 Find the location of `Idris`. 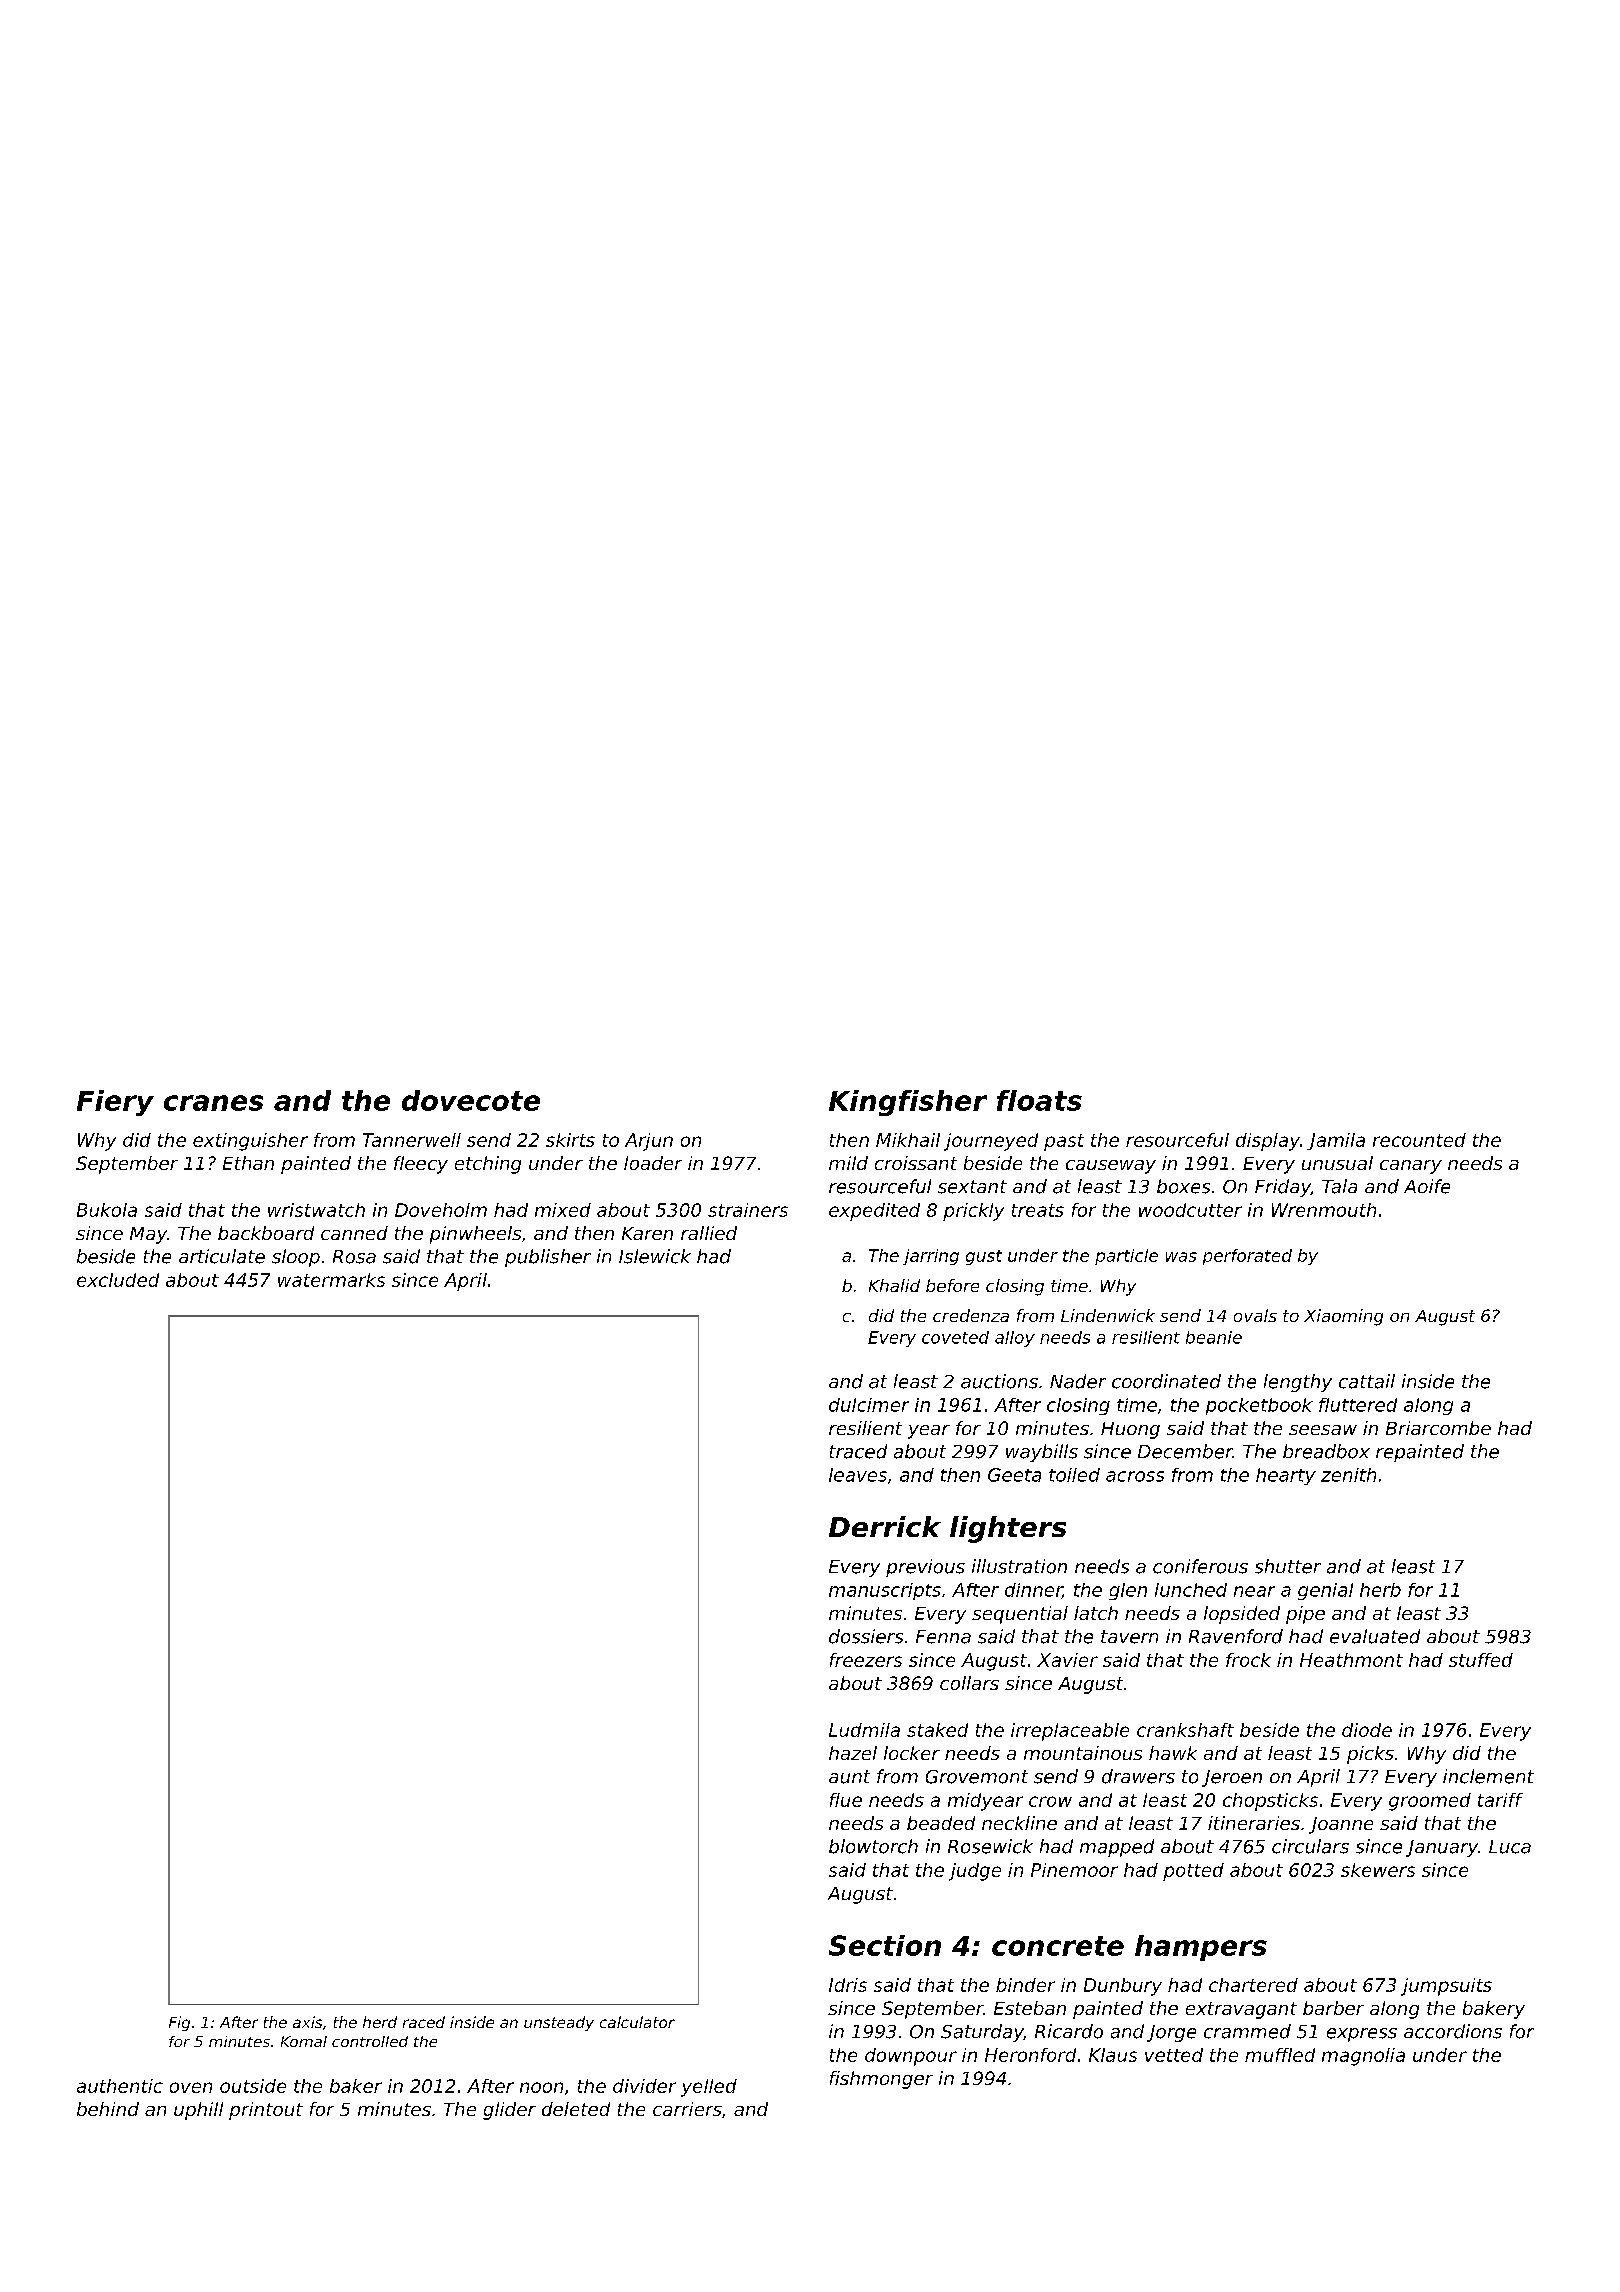

Idris is located at coordinates (848, 1985).
